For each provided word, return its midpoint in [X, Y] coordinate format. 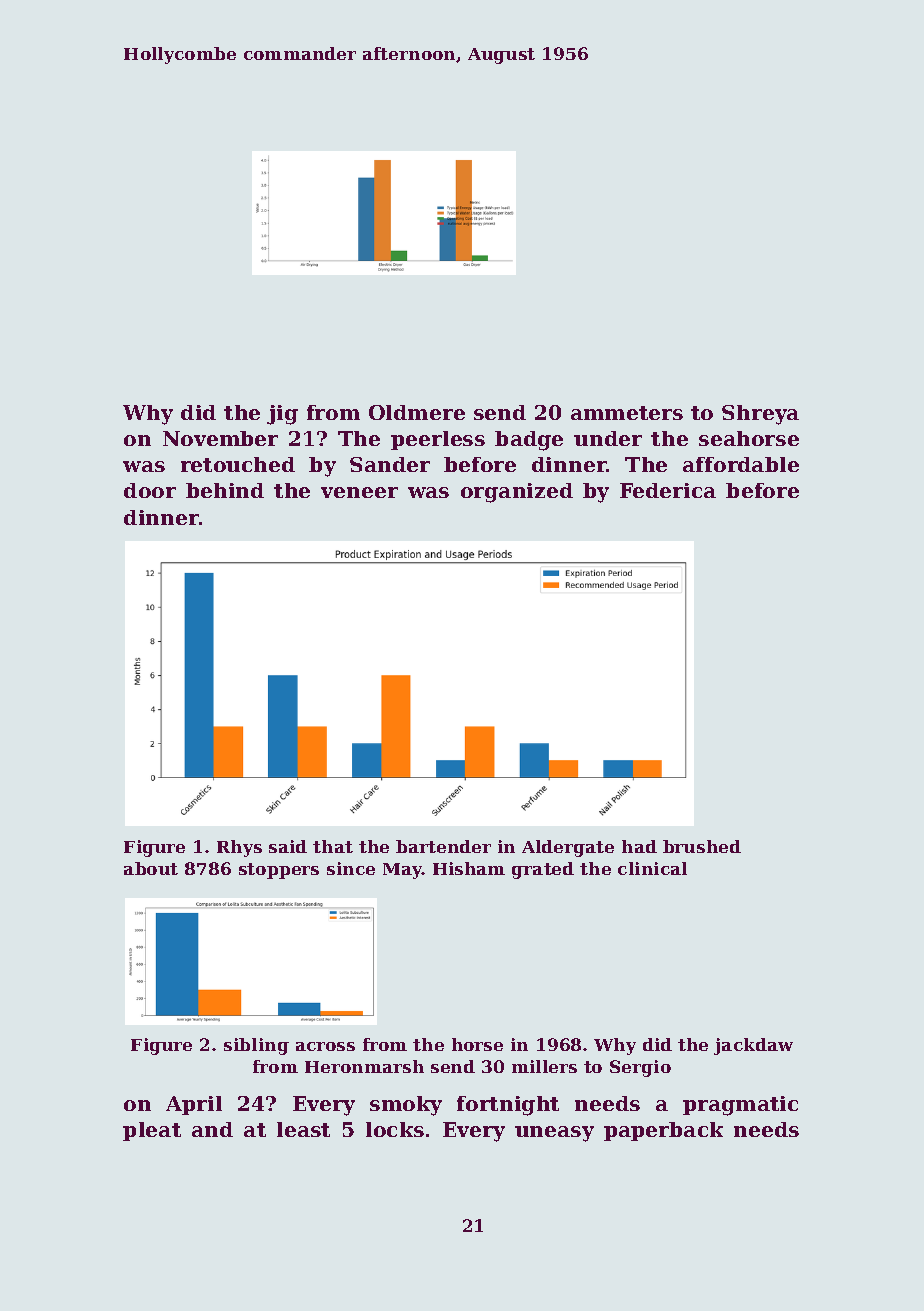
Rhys [239, 848]
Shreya [760, 415]
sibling [256, 1046]
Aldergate [568, 848]
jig [282, 415]
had [639, 846]
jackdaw [753, 1046]
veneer [359, 492]
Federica [668, 490]
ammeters [627, 413]
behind [225, 490]
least [303, 1129]
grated [543, 870]
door [150, 490]
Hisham [469, 868]
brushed [702, 846]
